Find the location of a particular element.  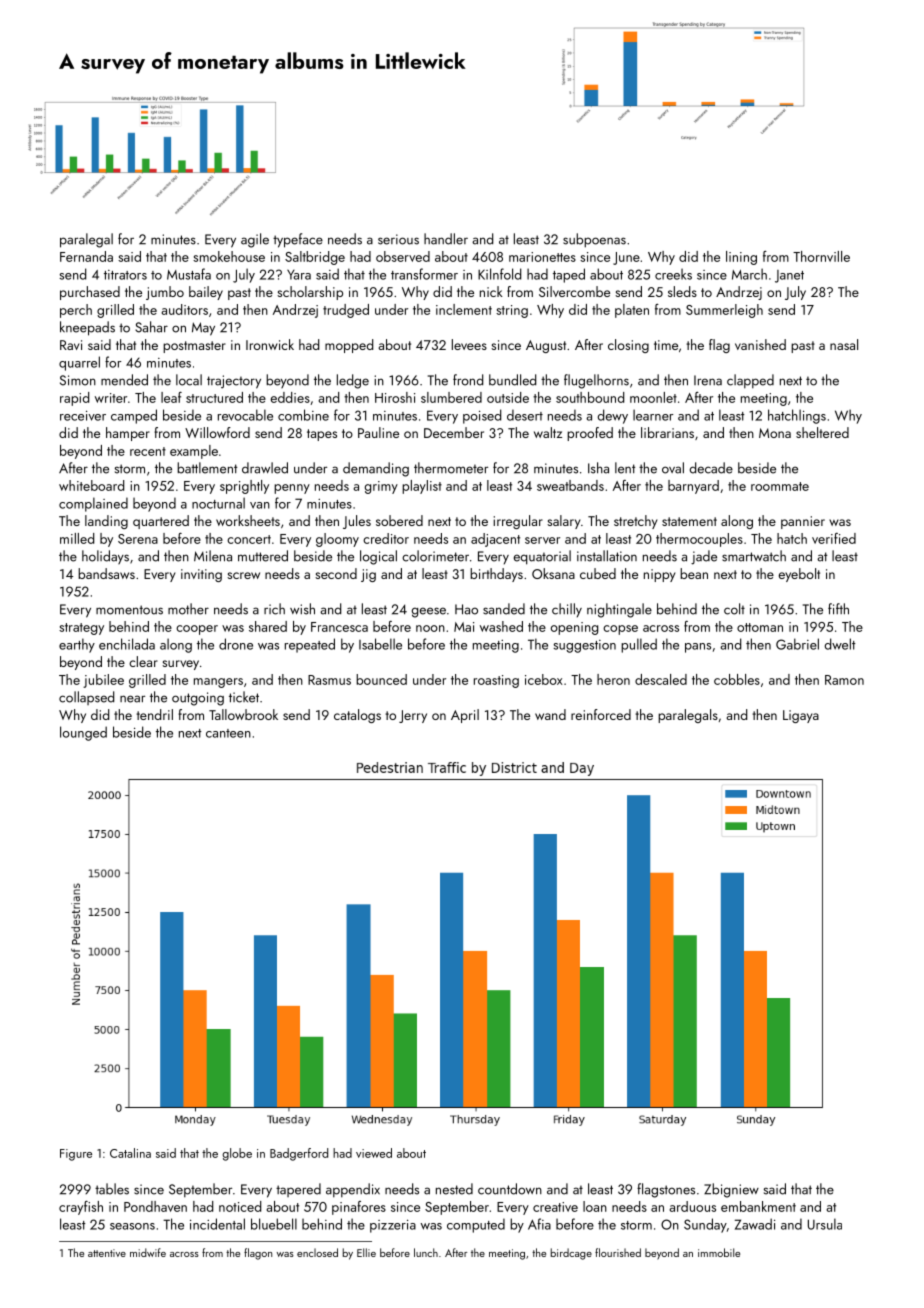

bluebell is located at coordinates (274, 1224).
